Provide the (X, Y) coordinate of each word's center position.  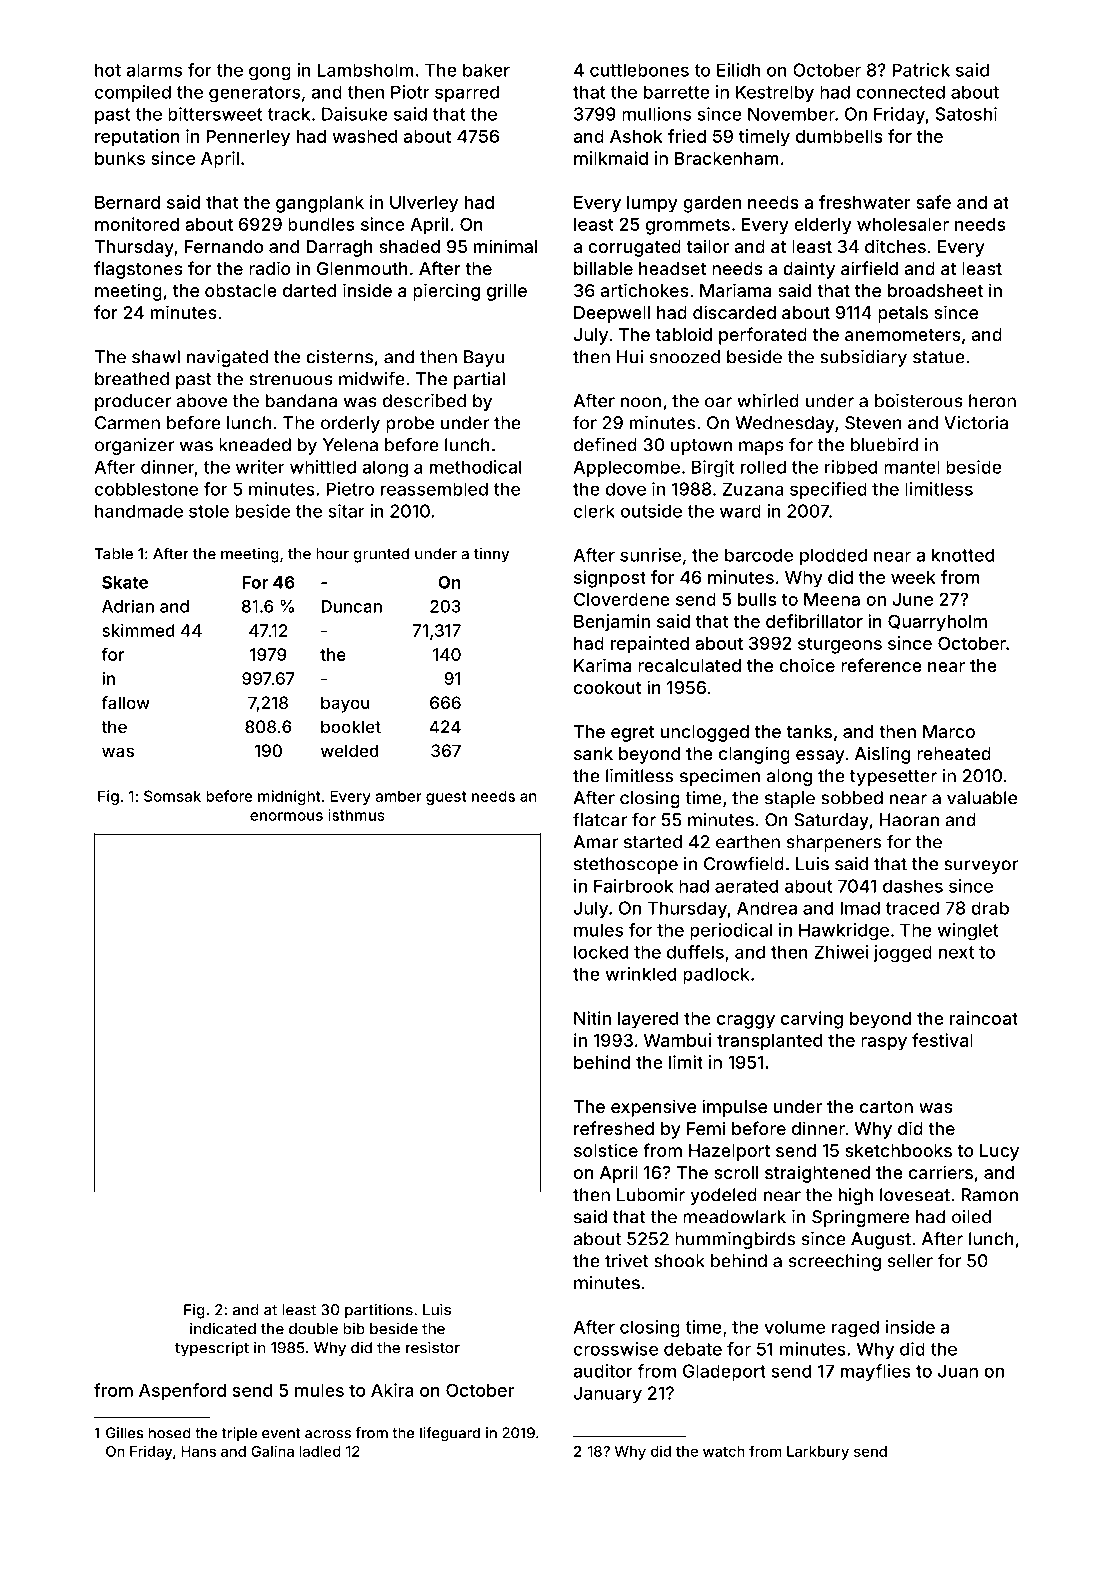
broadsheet (935, 290)
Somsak (172, 796)
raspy (884, 1044)
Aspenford (182, 1392)
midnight (289, 797)
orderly (350, 424)
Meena (832, 599)
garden (712, 204)
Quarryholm (937, 623)
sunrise (650, 555)
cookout (608, 687)
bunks (120, 158)
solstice (606, 1150)
